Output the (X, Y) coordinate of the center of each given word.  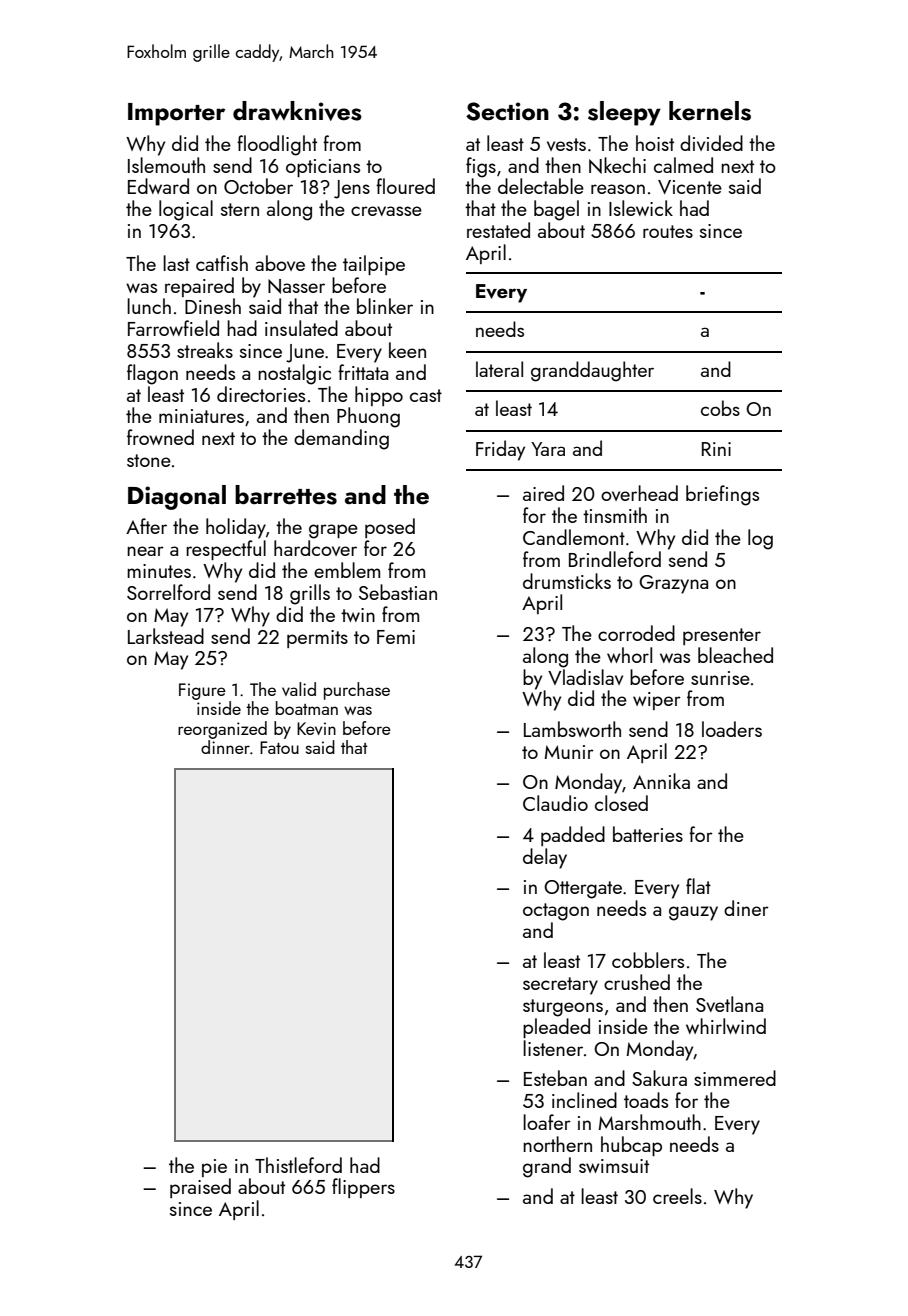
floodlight (277, 145)
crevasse (386, 211)
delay (545, 858)
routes (668, 231)
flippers (363, 1188)
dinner (225, 747)
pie (214, 1168)
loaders (732, 729)
